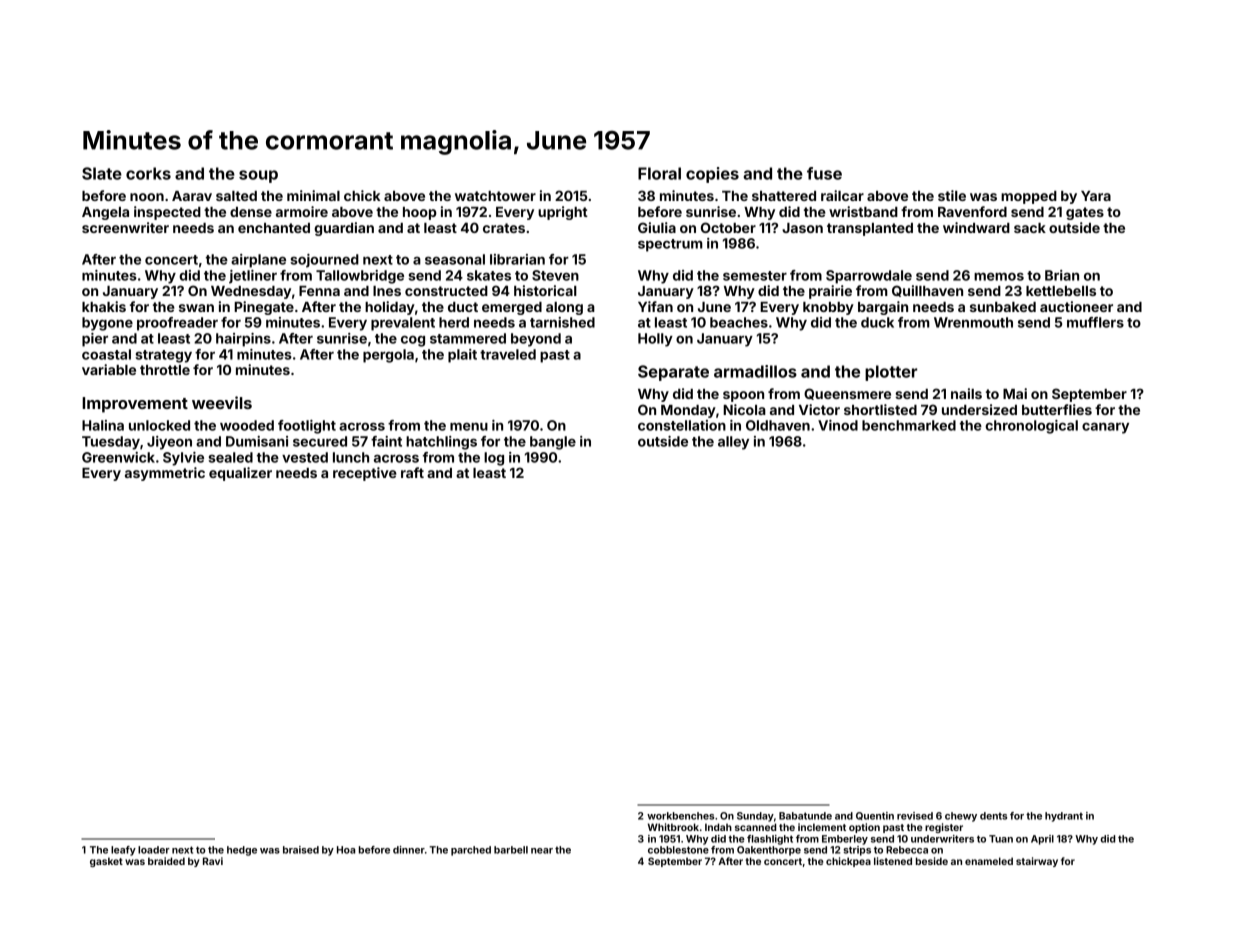 Image resolution: width=1233 pixels, height=952 pixels. Describe the element at coordinates (165, 474) in the image. I see `asymmetric` at that location.
